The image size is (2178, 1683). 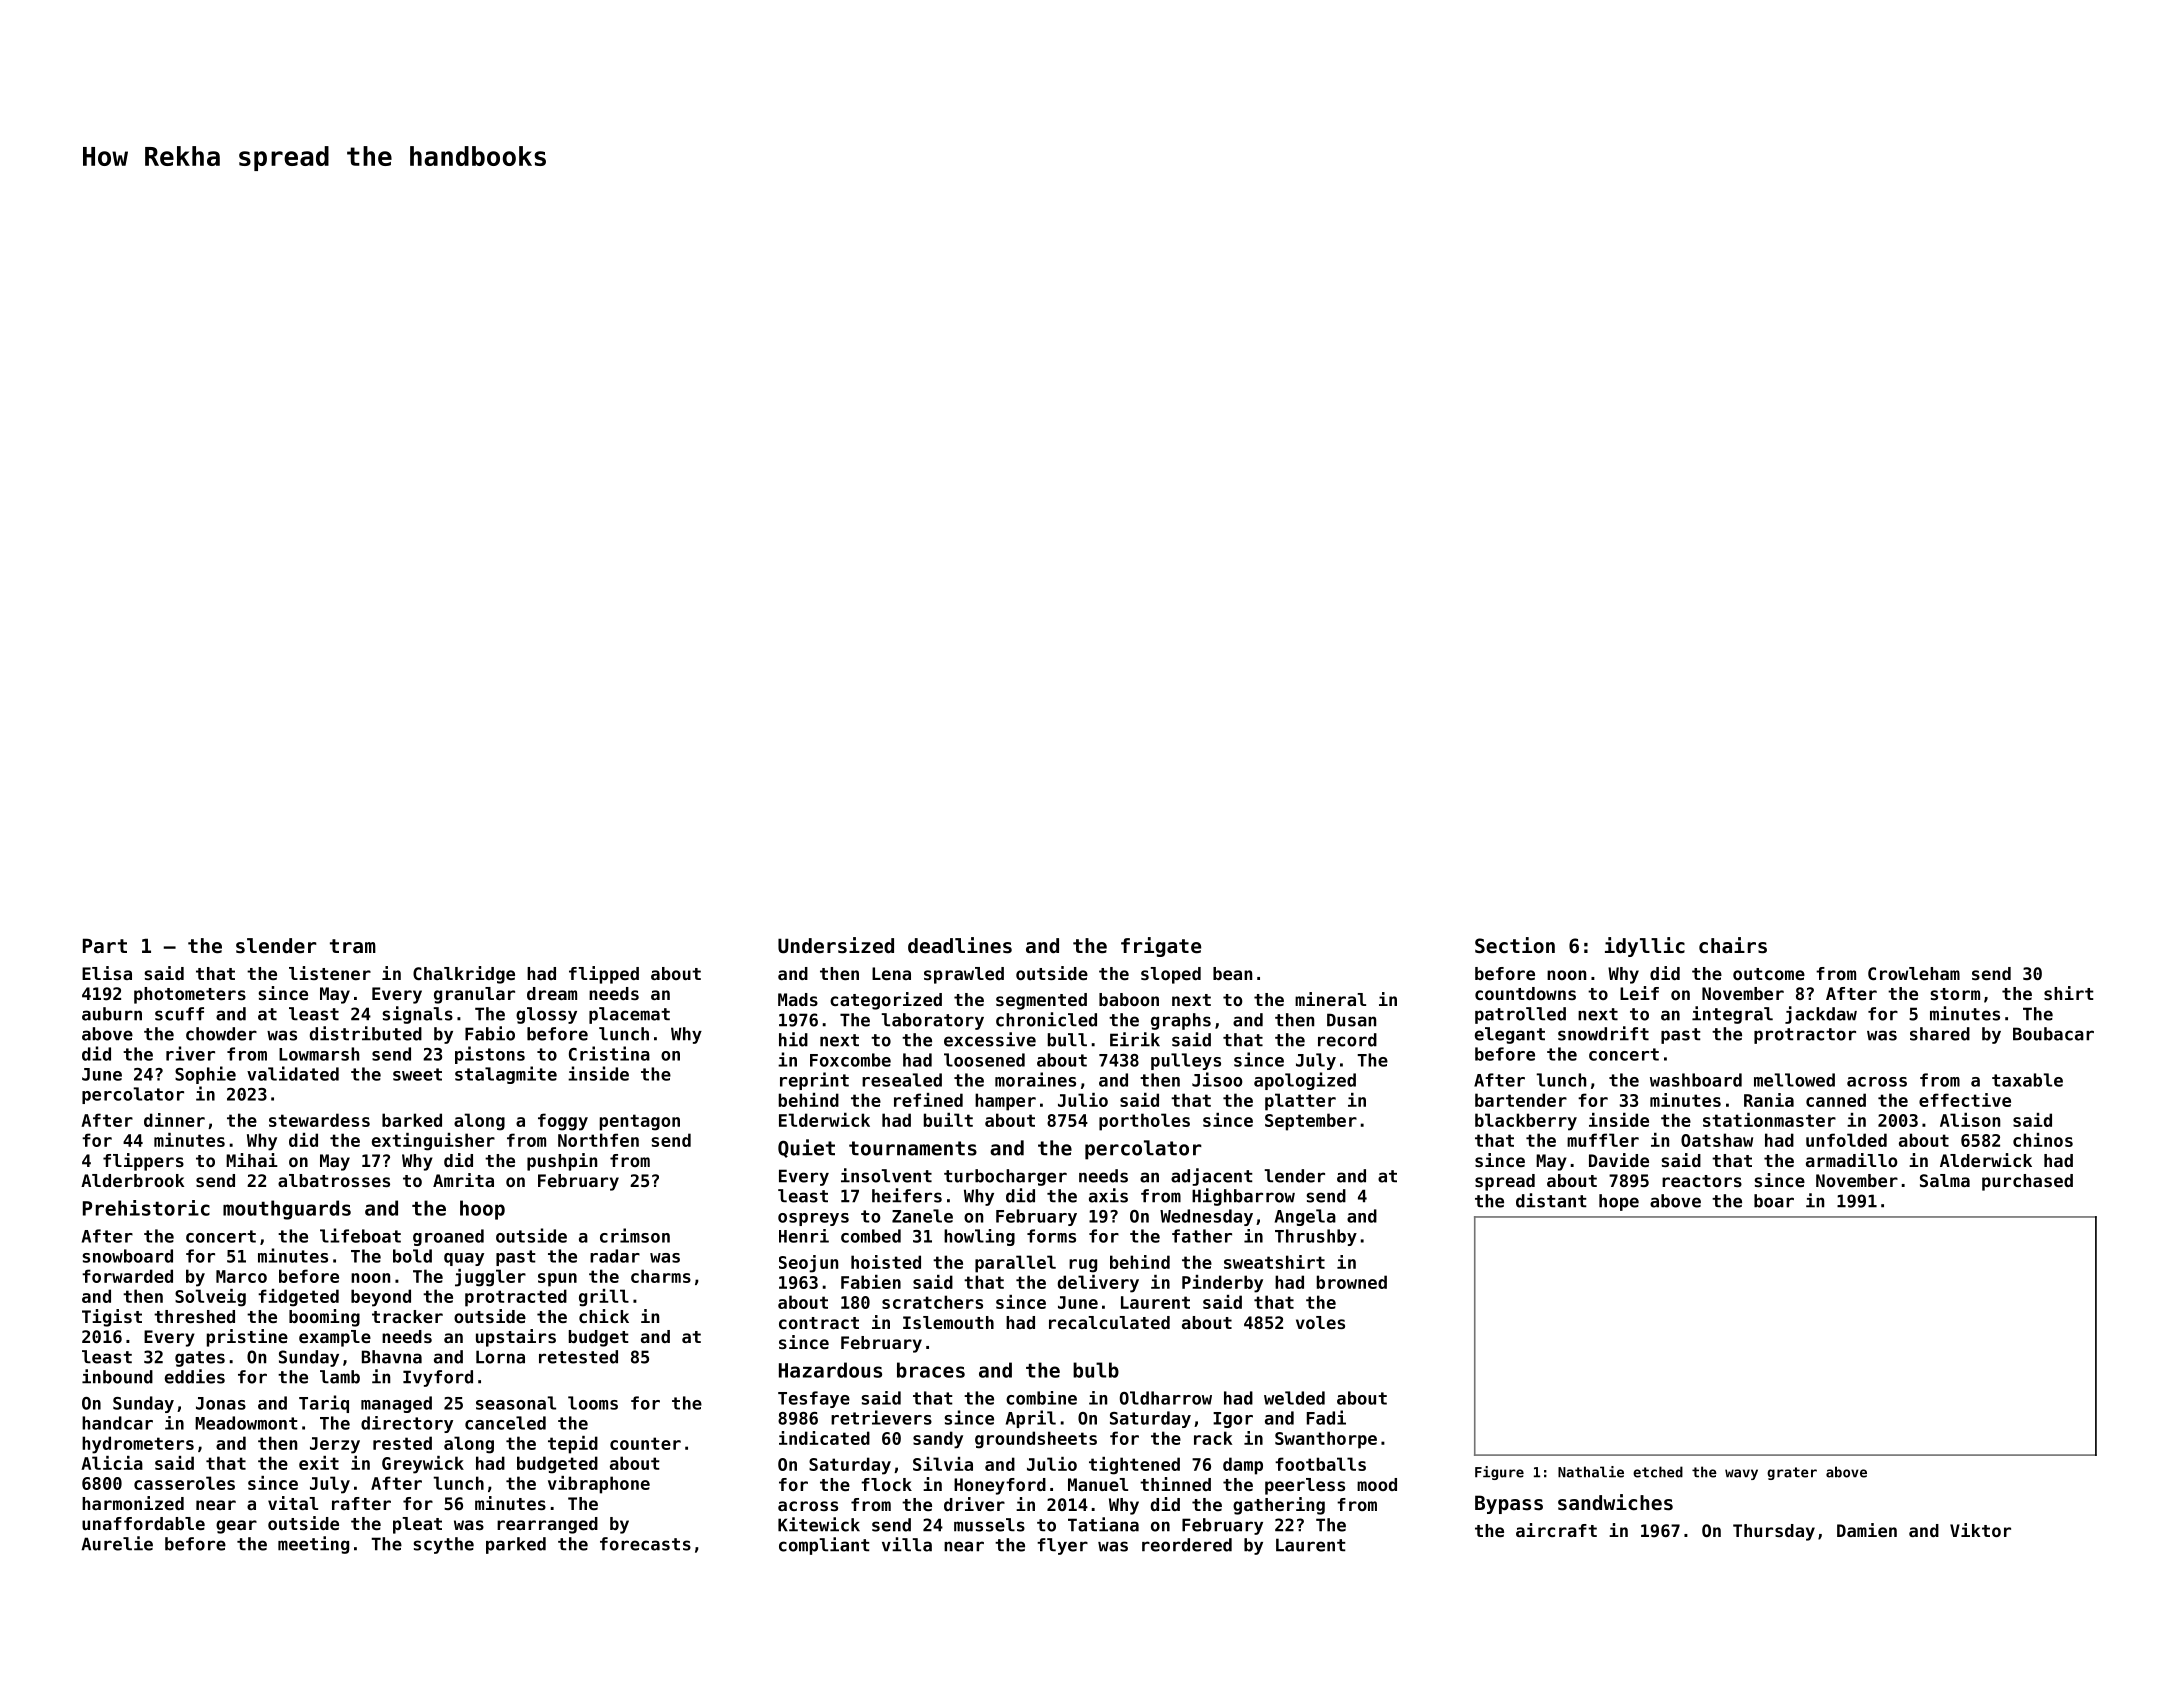 What do you see at coordinates (1591, 1472) in the screenshot?
I see `Nathalie` at bounding box center [1591, 1472].
